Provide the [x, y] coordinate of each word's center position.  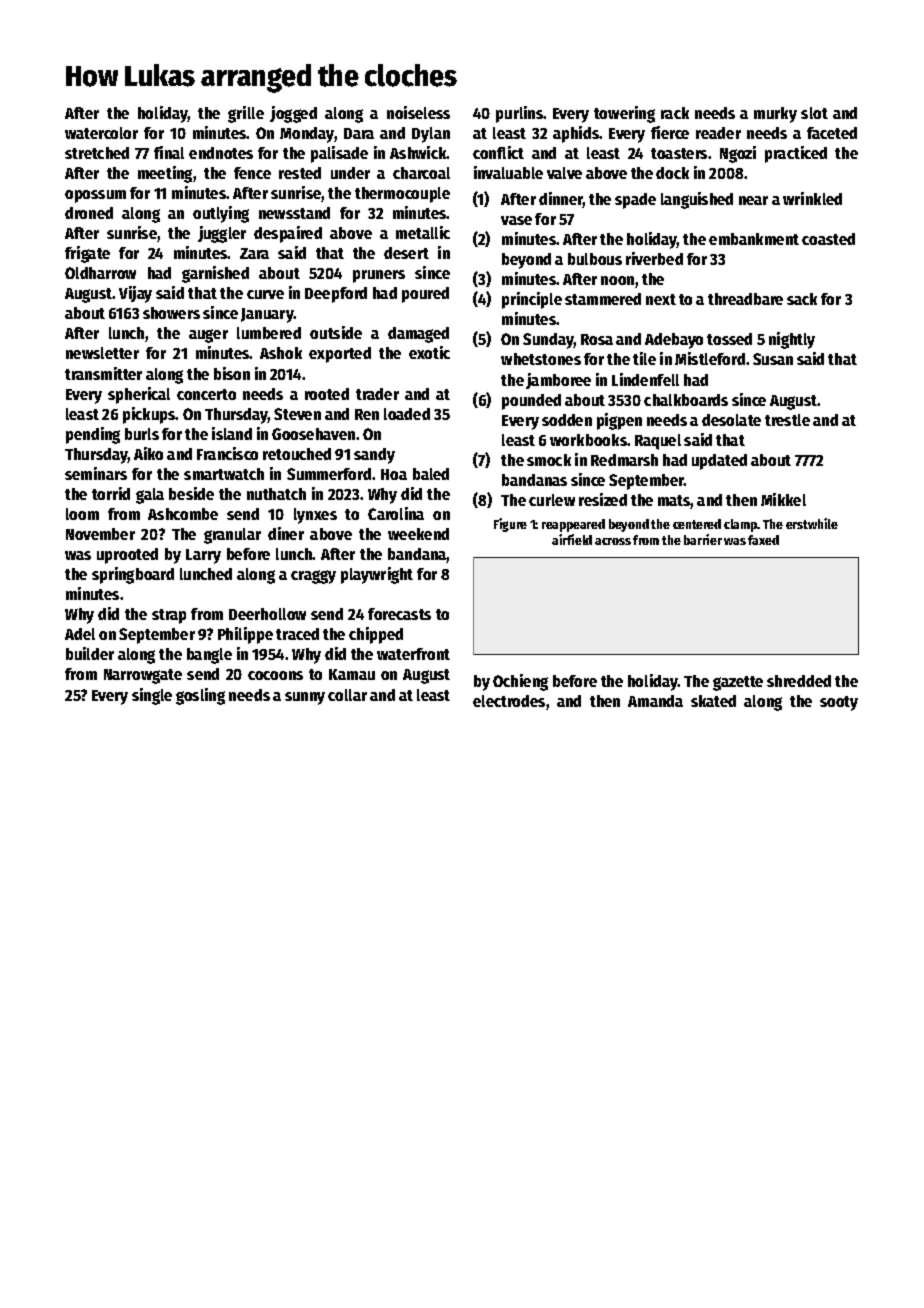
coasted [828, 239]
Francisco [227, 453]
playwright [377, 575]
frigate [87, 254]
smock [549, 460]
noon [617, 280]
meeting [165, 174]
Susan [773, 359]
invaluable [508, 172]
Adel [80, 634]
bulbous [595, 259]
